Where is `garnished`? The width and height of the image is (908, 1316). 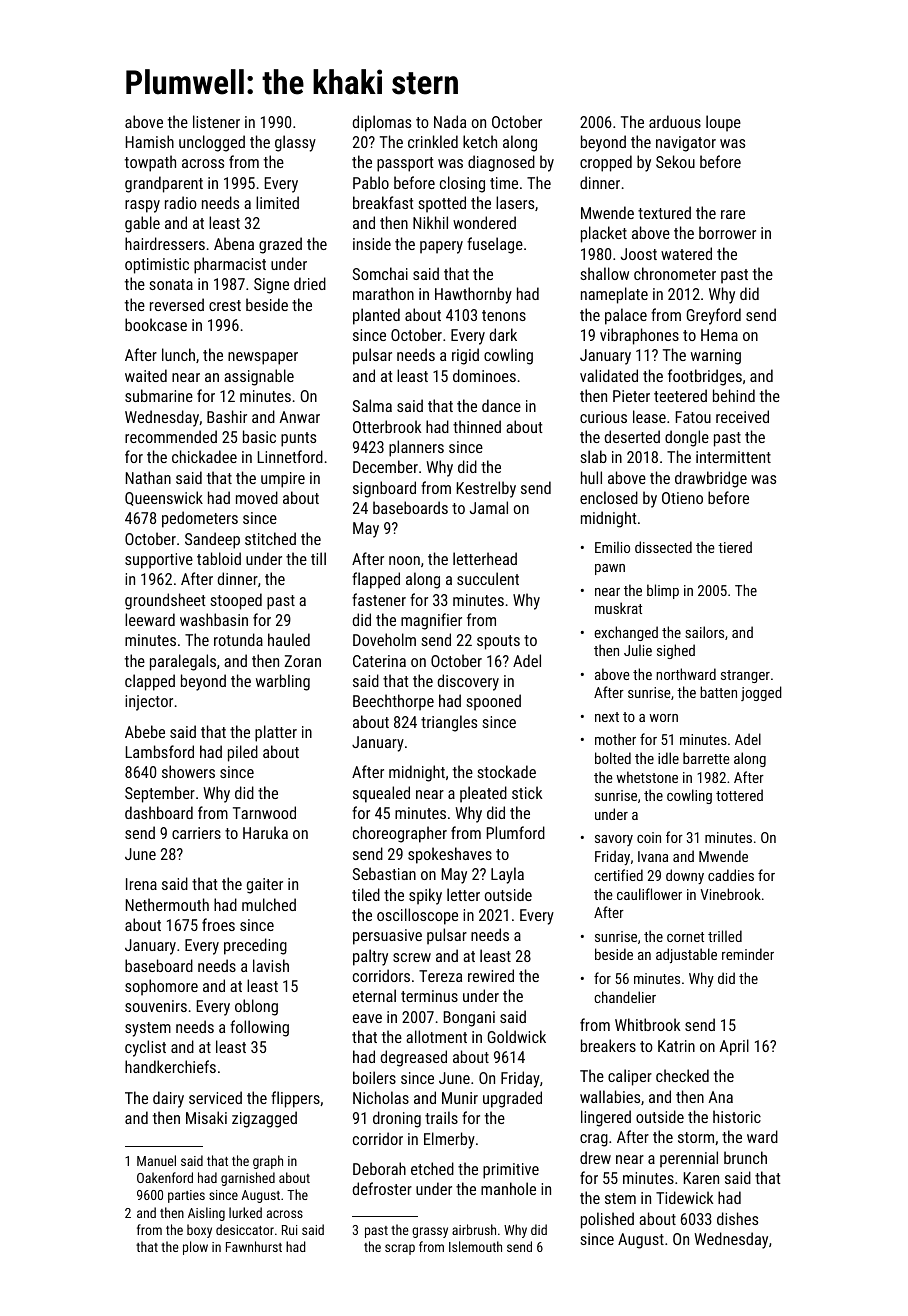
garnished is located at coordinates (248, 1179).
